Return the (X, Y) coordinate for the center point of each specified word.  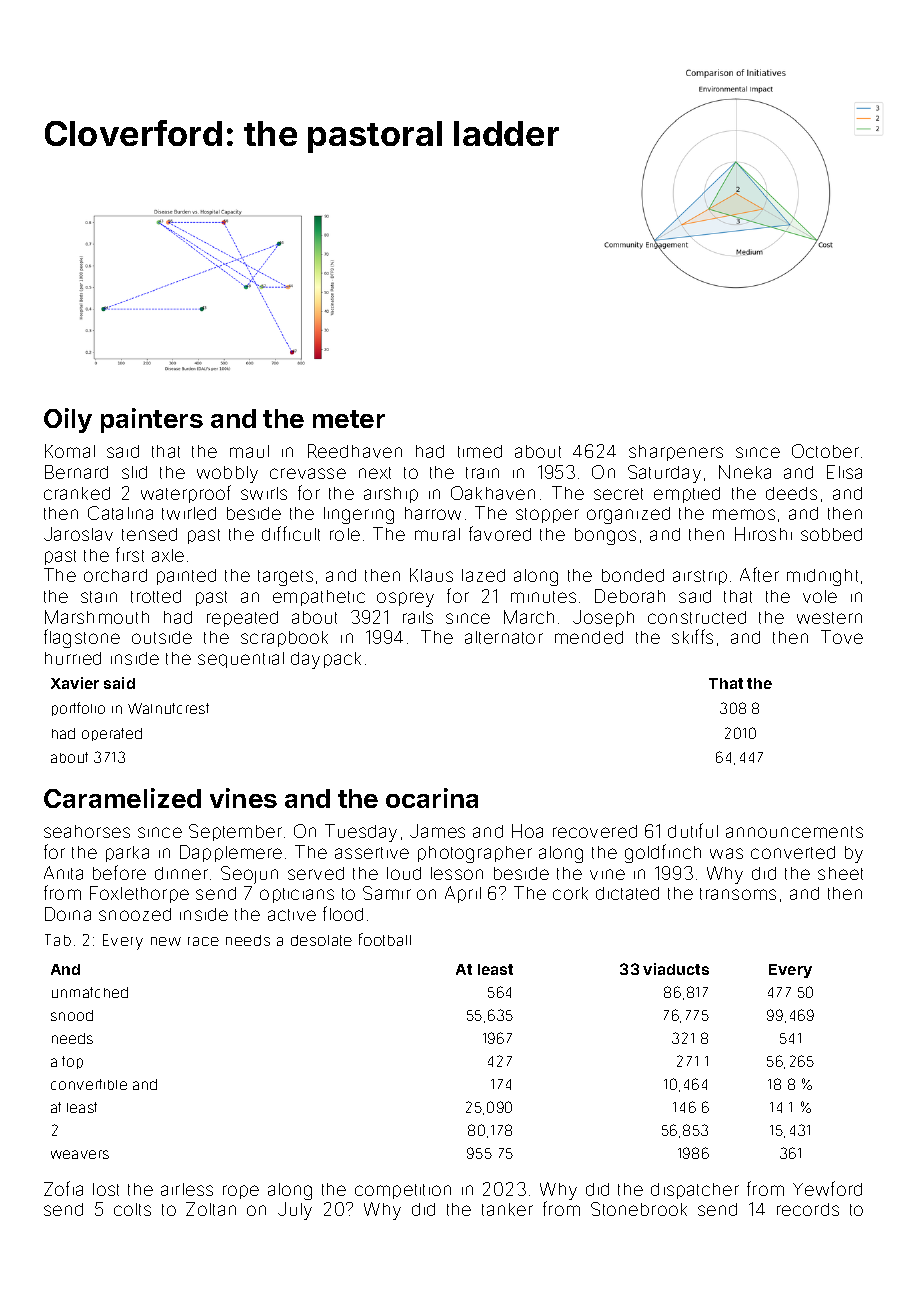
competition (403, 1191)
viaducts (676, 969)
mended (589, 637)
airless (187, 1189)
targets (285, 578)
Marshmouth (97, 617)
